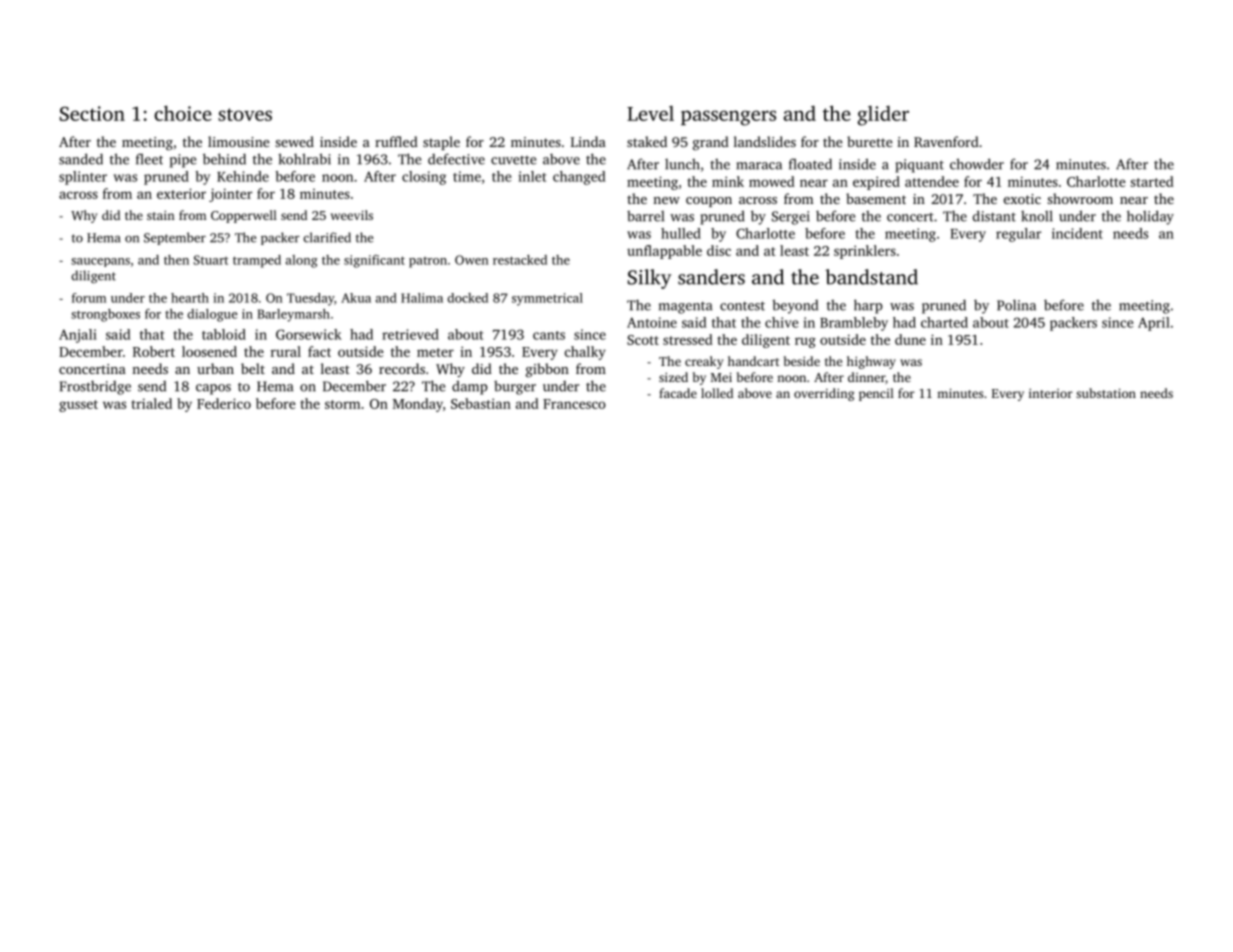 This screenshot has height=952, width=1233. I want to click on pencil, so click(876, 394).
